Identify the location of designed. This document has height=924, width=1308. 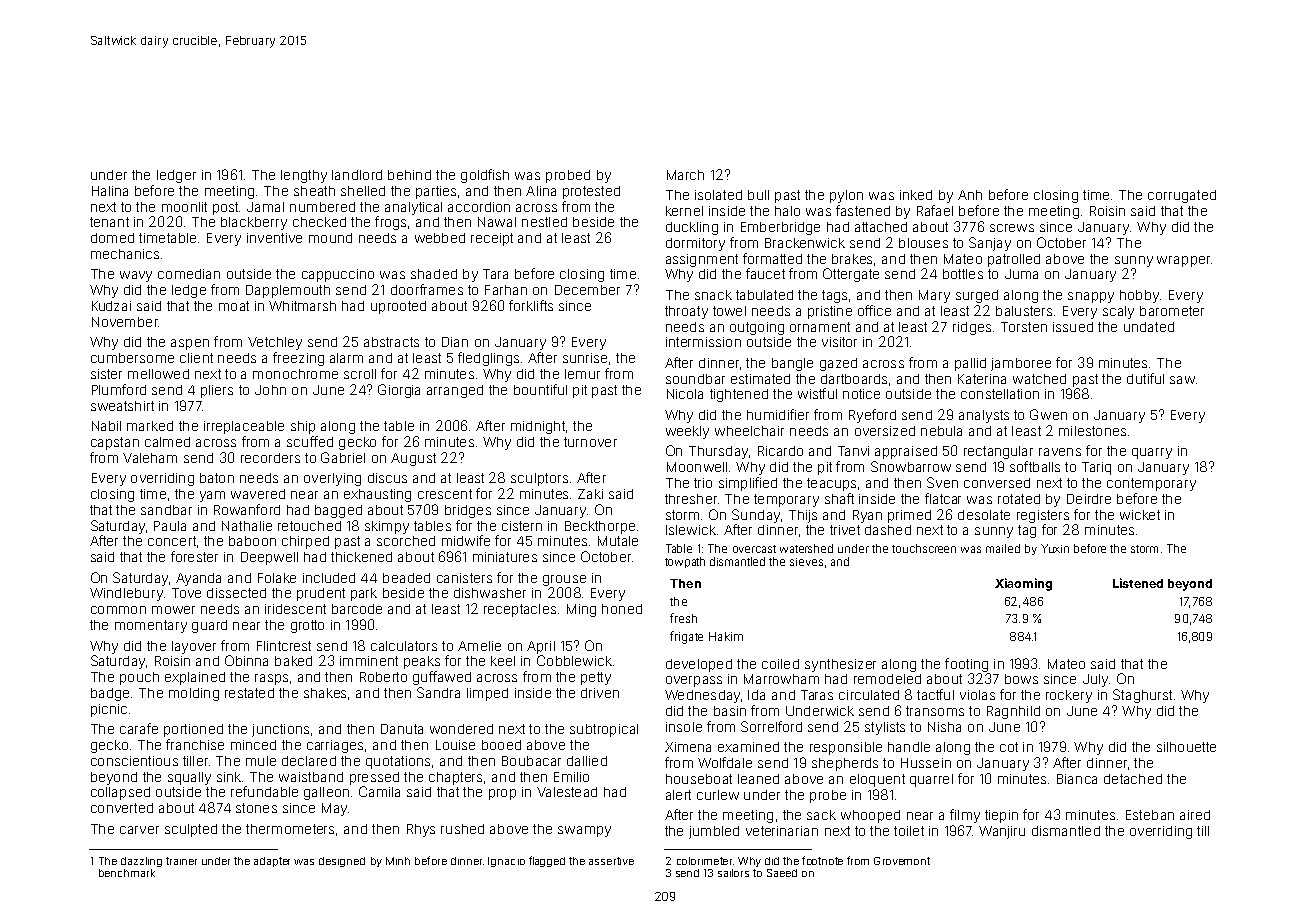
(342, 862).
